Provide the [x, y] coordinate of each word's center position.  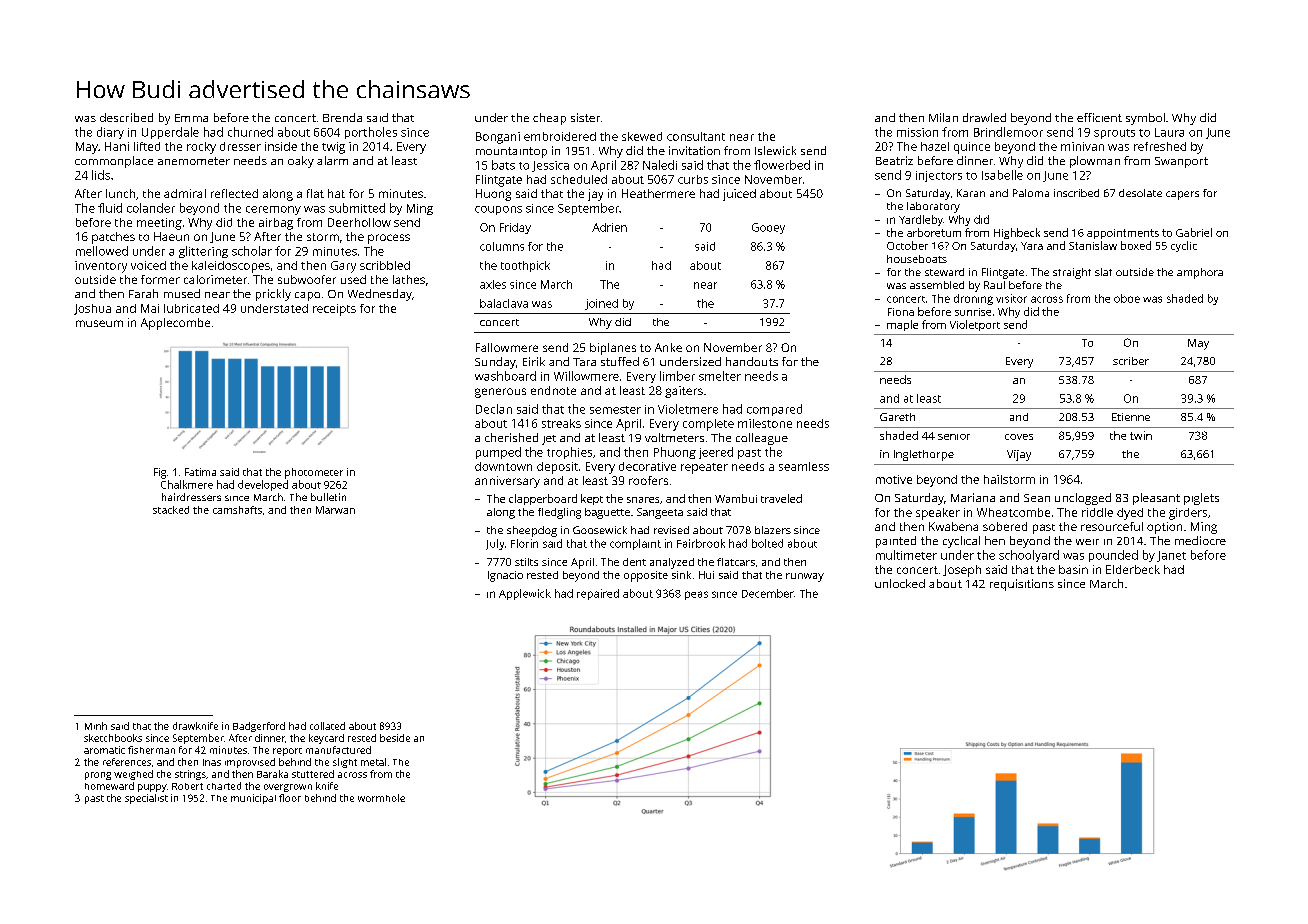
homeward [109, 786]
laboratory [933, 207]
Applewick [525, 594]
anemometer [194, 161]
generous [500, 393]
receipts [334, 310]
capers [1182, 195]
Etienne [1131, 417]
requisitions [1022, 585]
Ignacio [505, 576]
